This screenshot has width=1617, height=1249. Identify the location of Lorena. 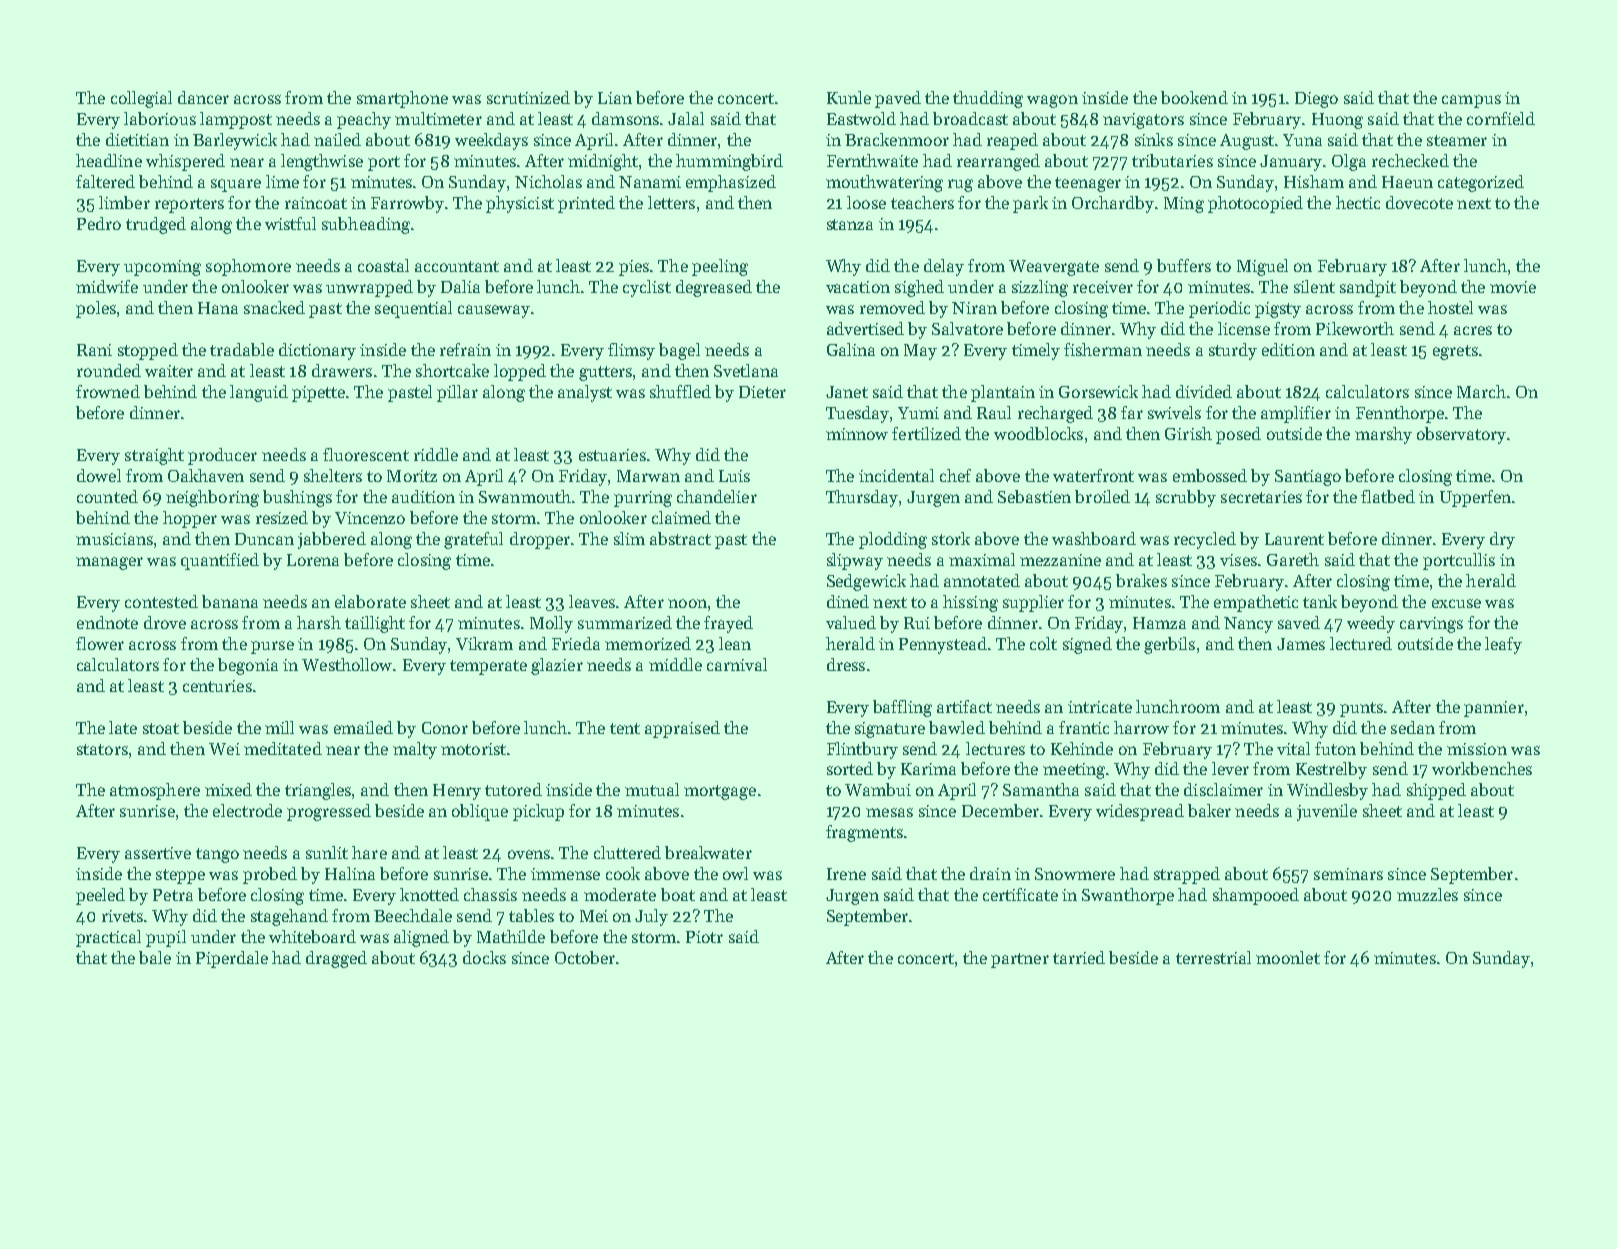
(313, 560).
